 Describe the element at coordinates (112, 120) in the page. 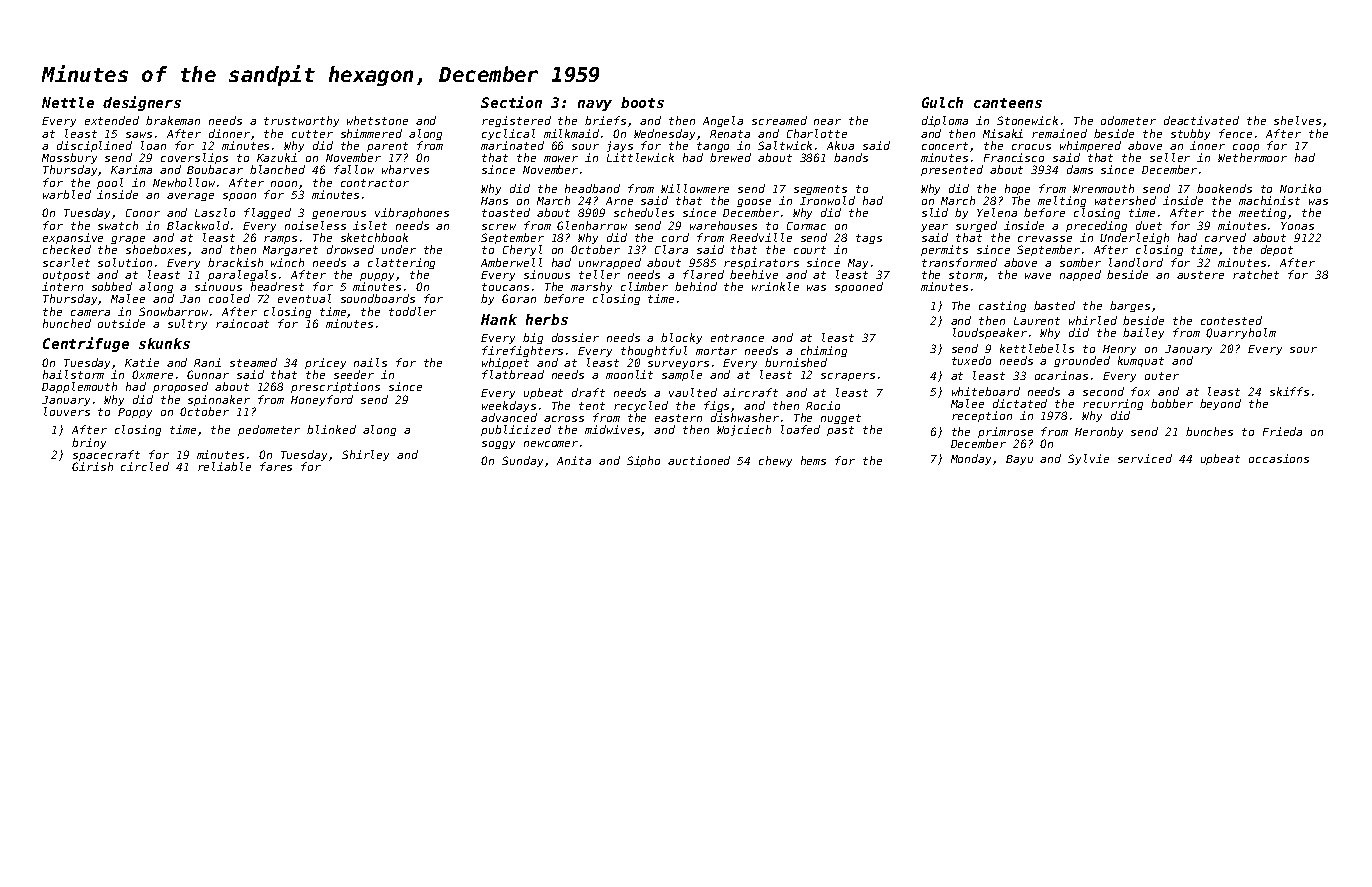

I see `extended` at that location.
